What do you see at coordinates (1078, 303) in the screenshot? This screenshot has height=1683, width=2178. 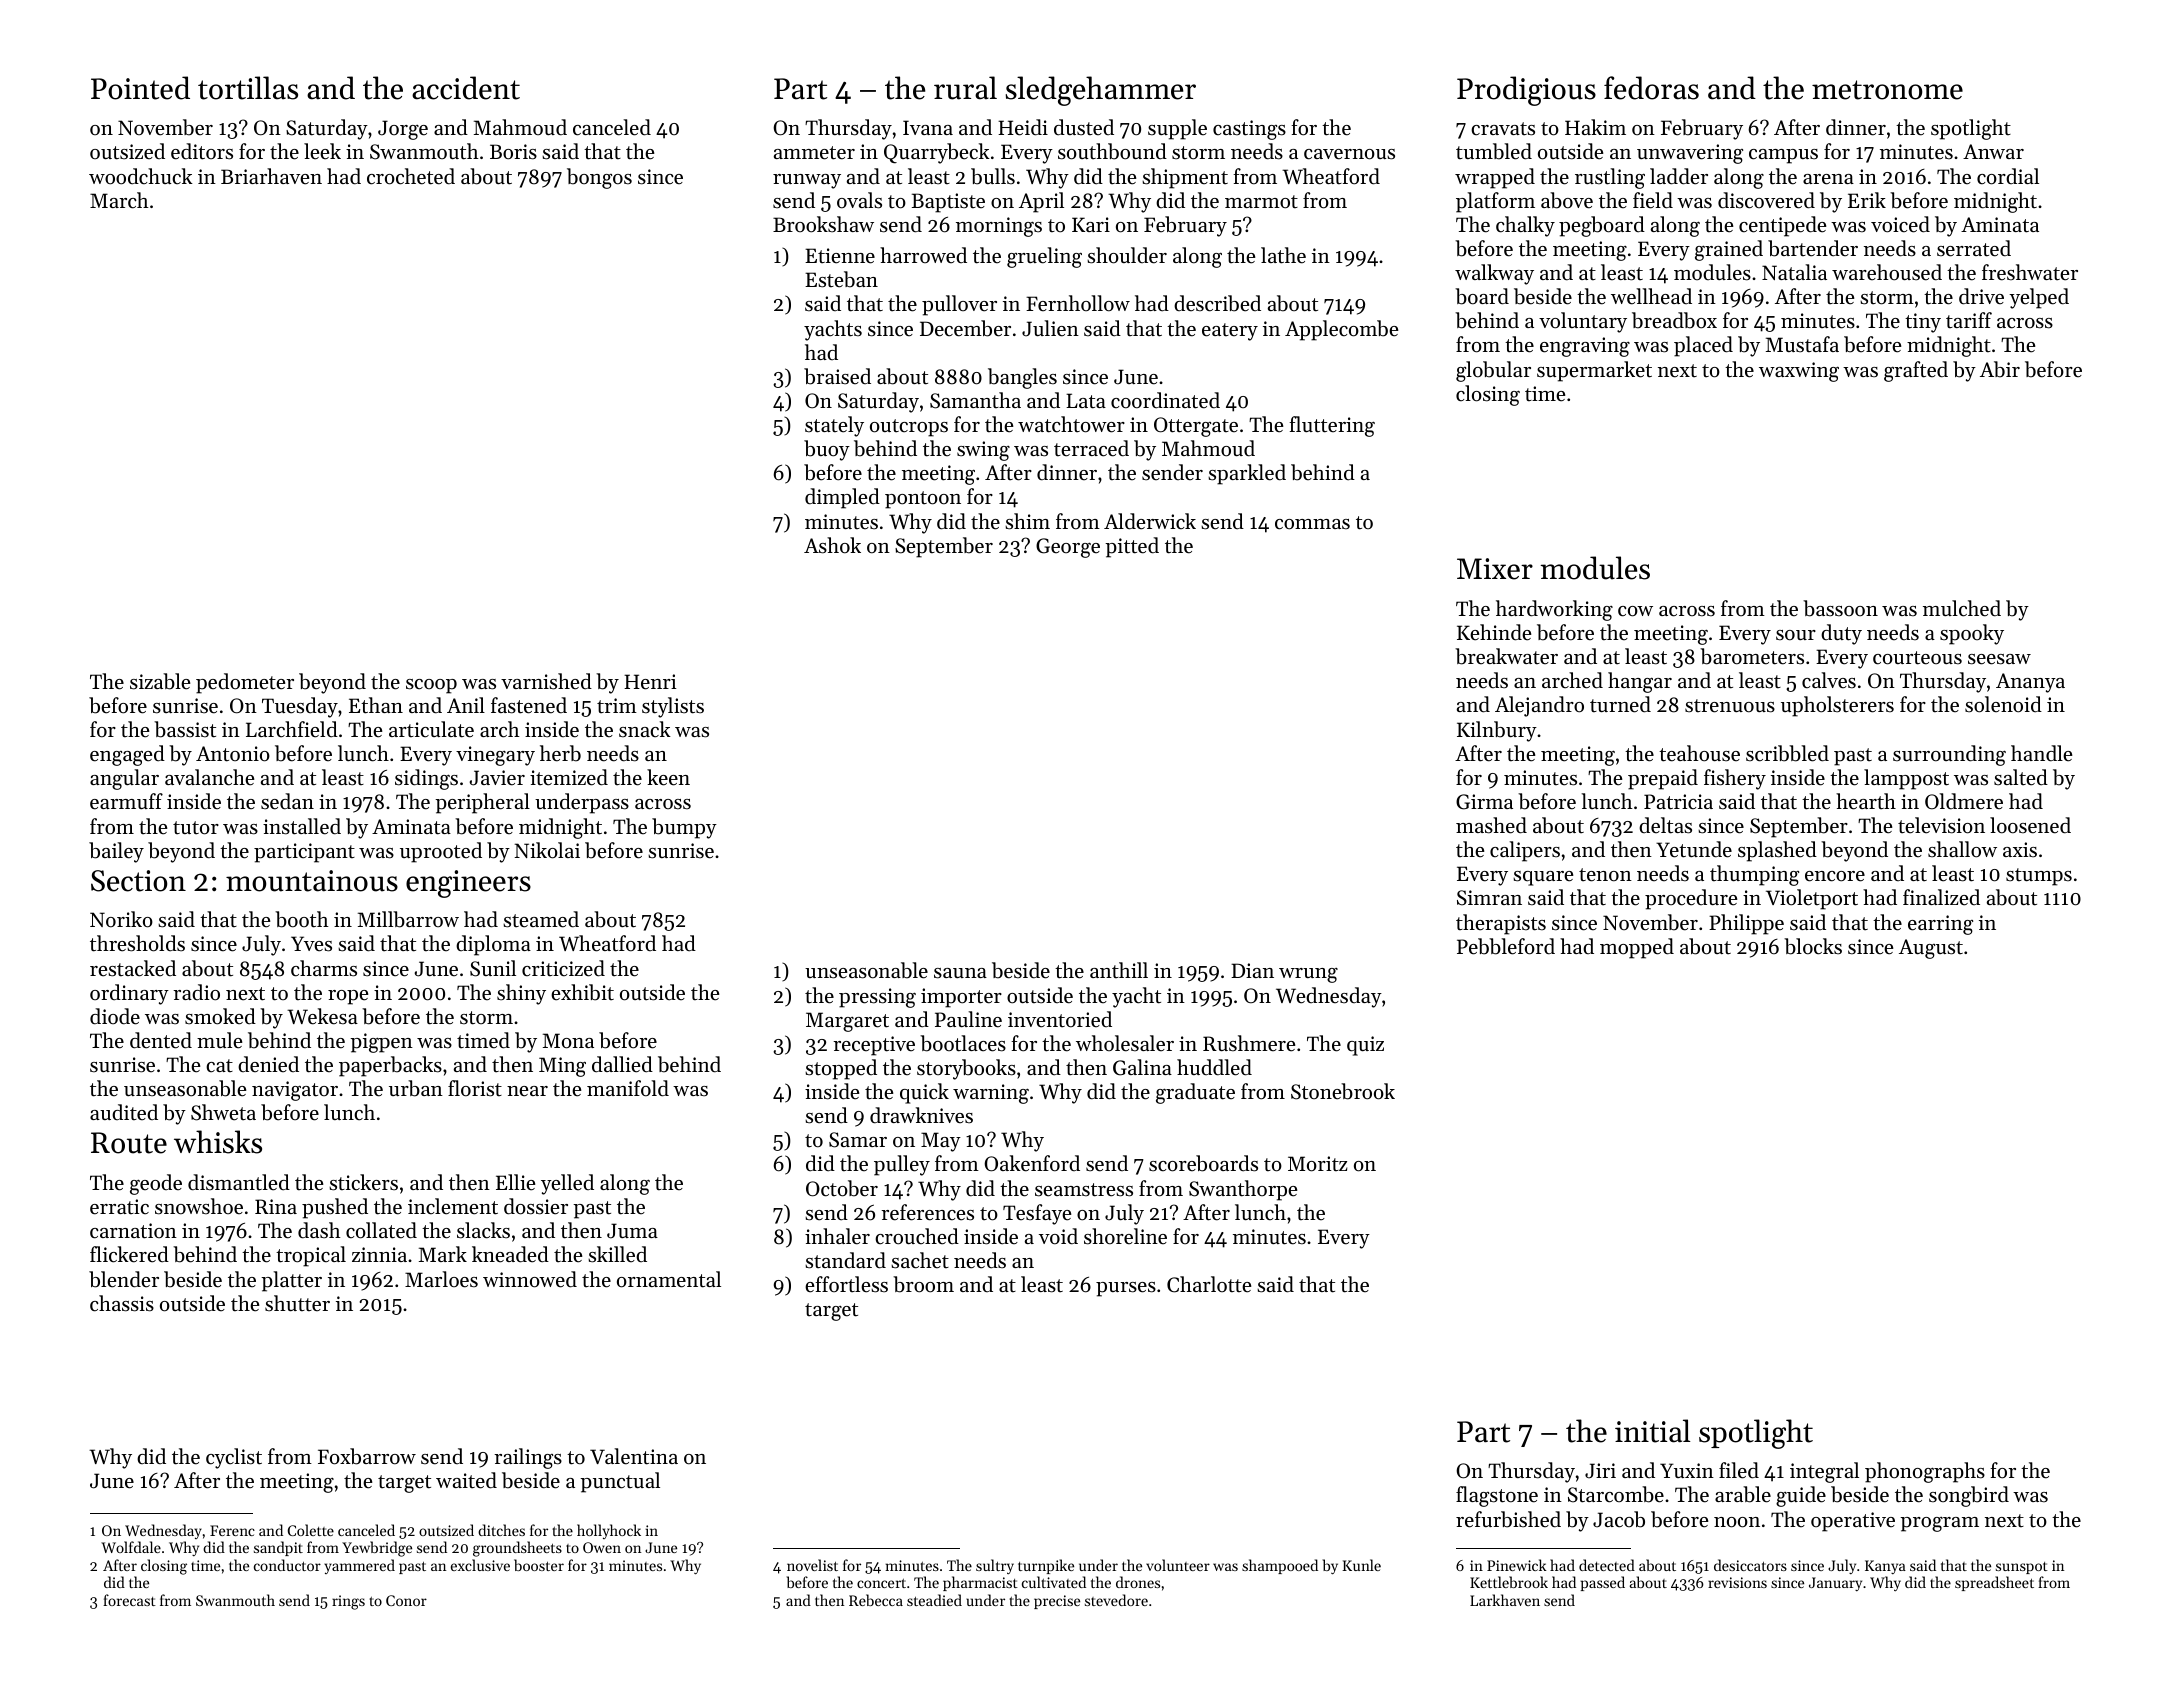 I see `Fernhollow` at bounding box center [1078, 303].
